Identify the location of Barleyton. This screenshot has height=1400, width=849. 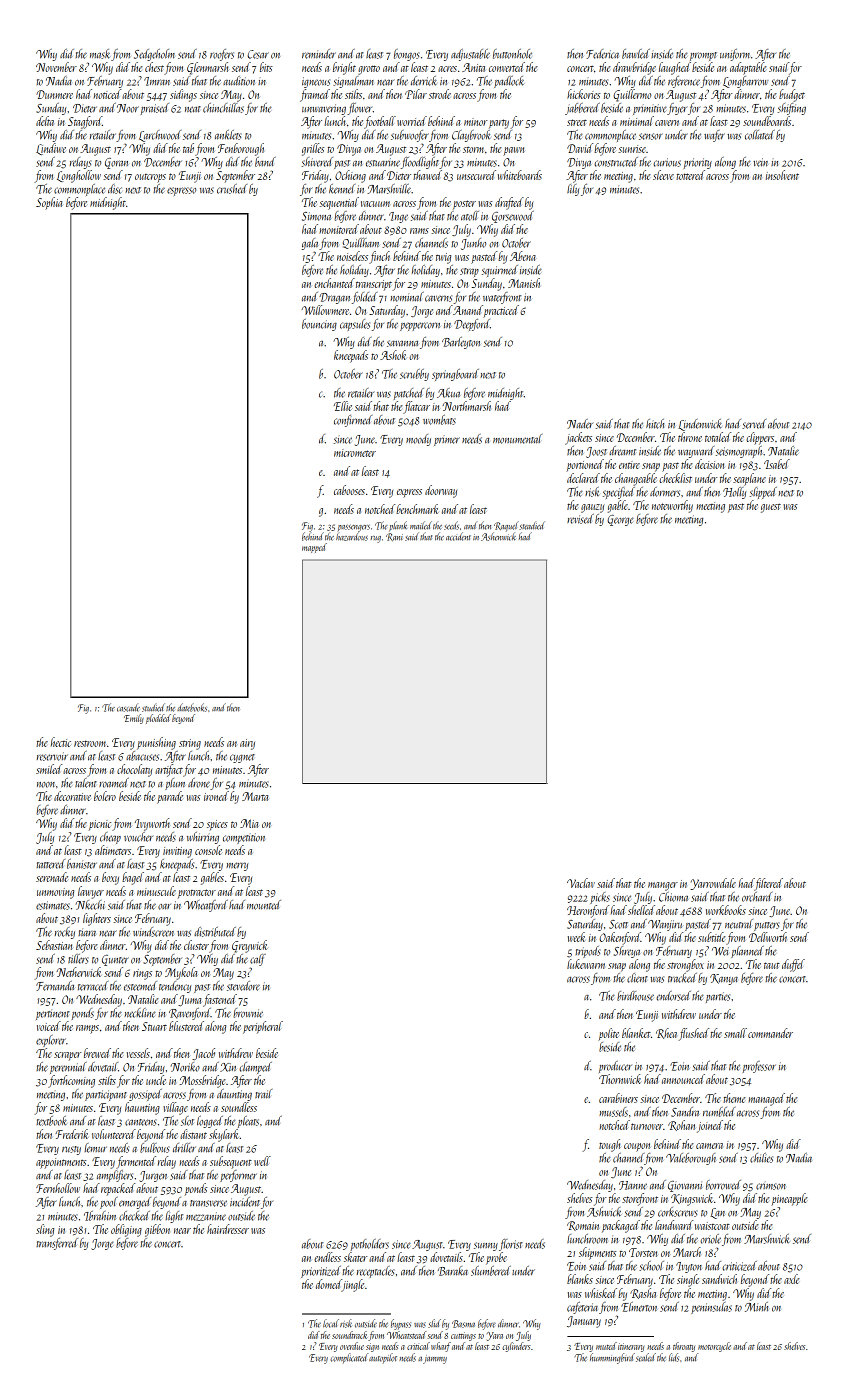
(461, 343).
